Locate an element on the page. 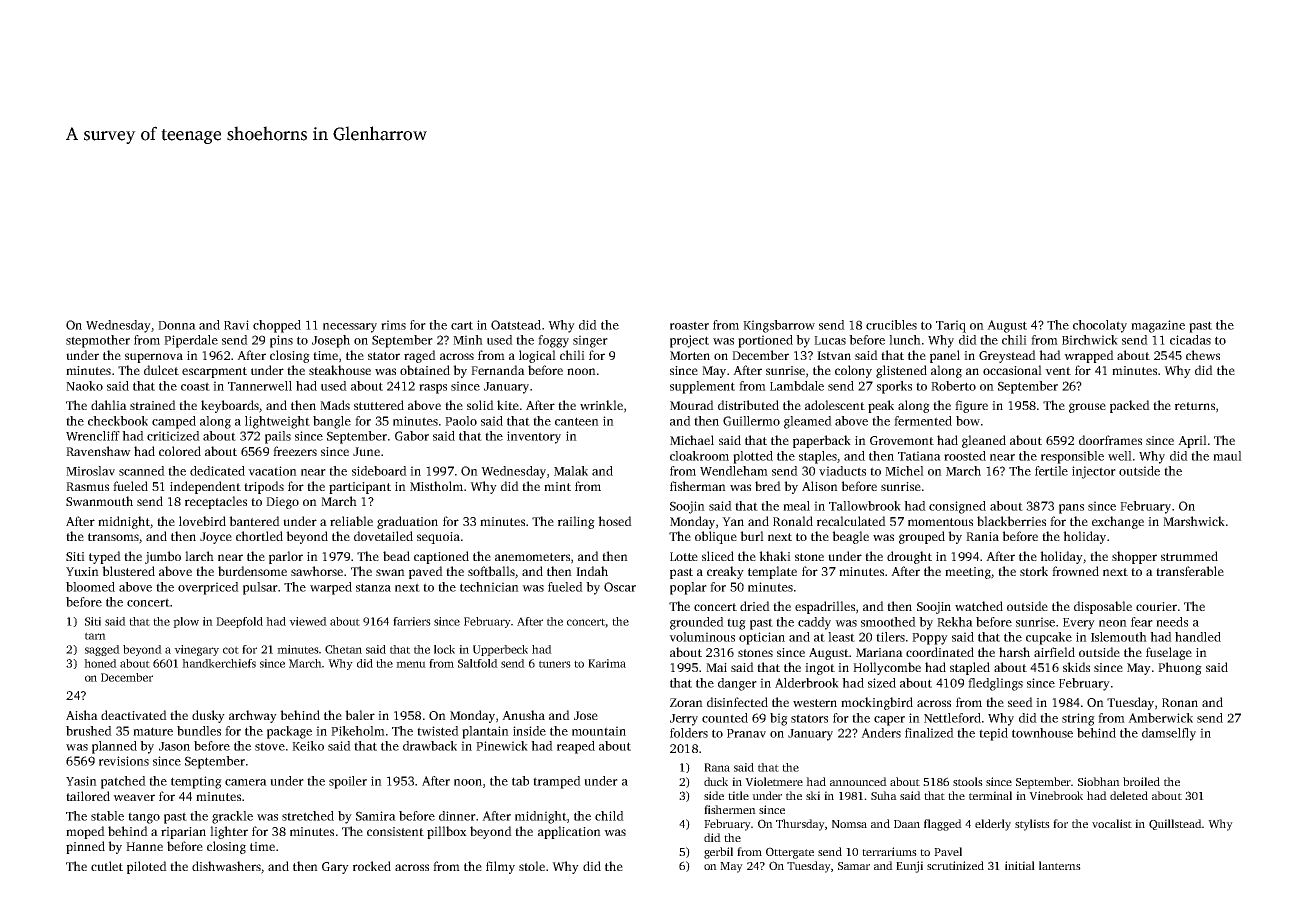  fishermen is located at coordinates (730, 809).
